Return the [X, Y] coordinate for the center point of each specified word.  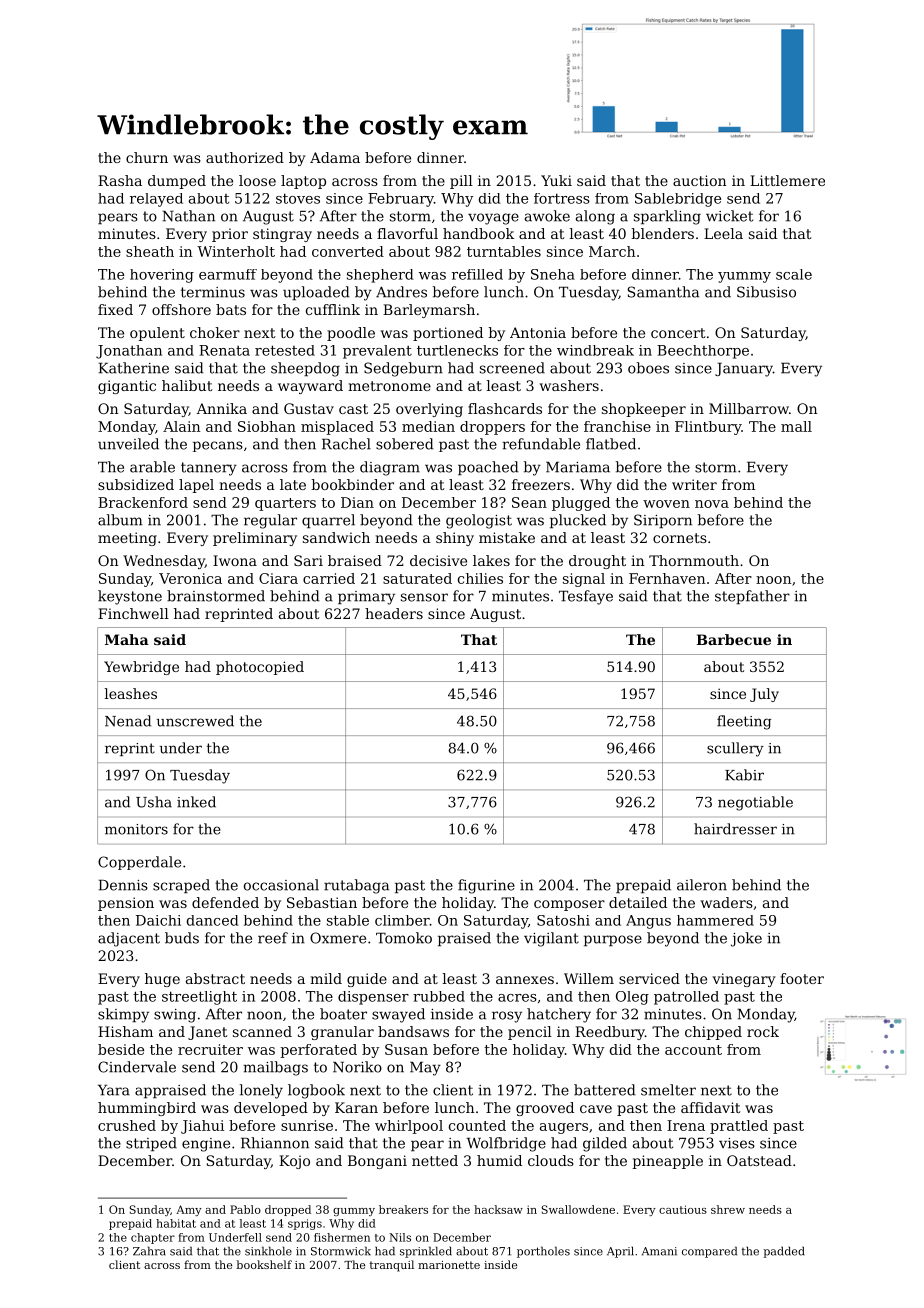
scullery [735, 749]
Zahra [149, 1251]
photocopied [260, 668]
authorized [245, 157]
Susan [406, 1049]
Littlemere [787, 180]
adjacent [129, 939]
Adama [335, 157]
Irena [686, 1125]
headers [394, 613]
